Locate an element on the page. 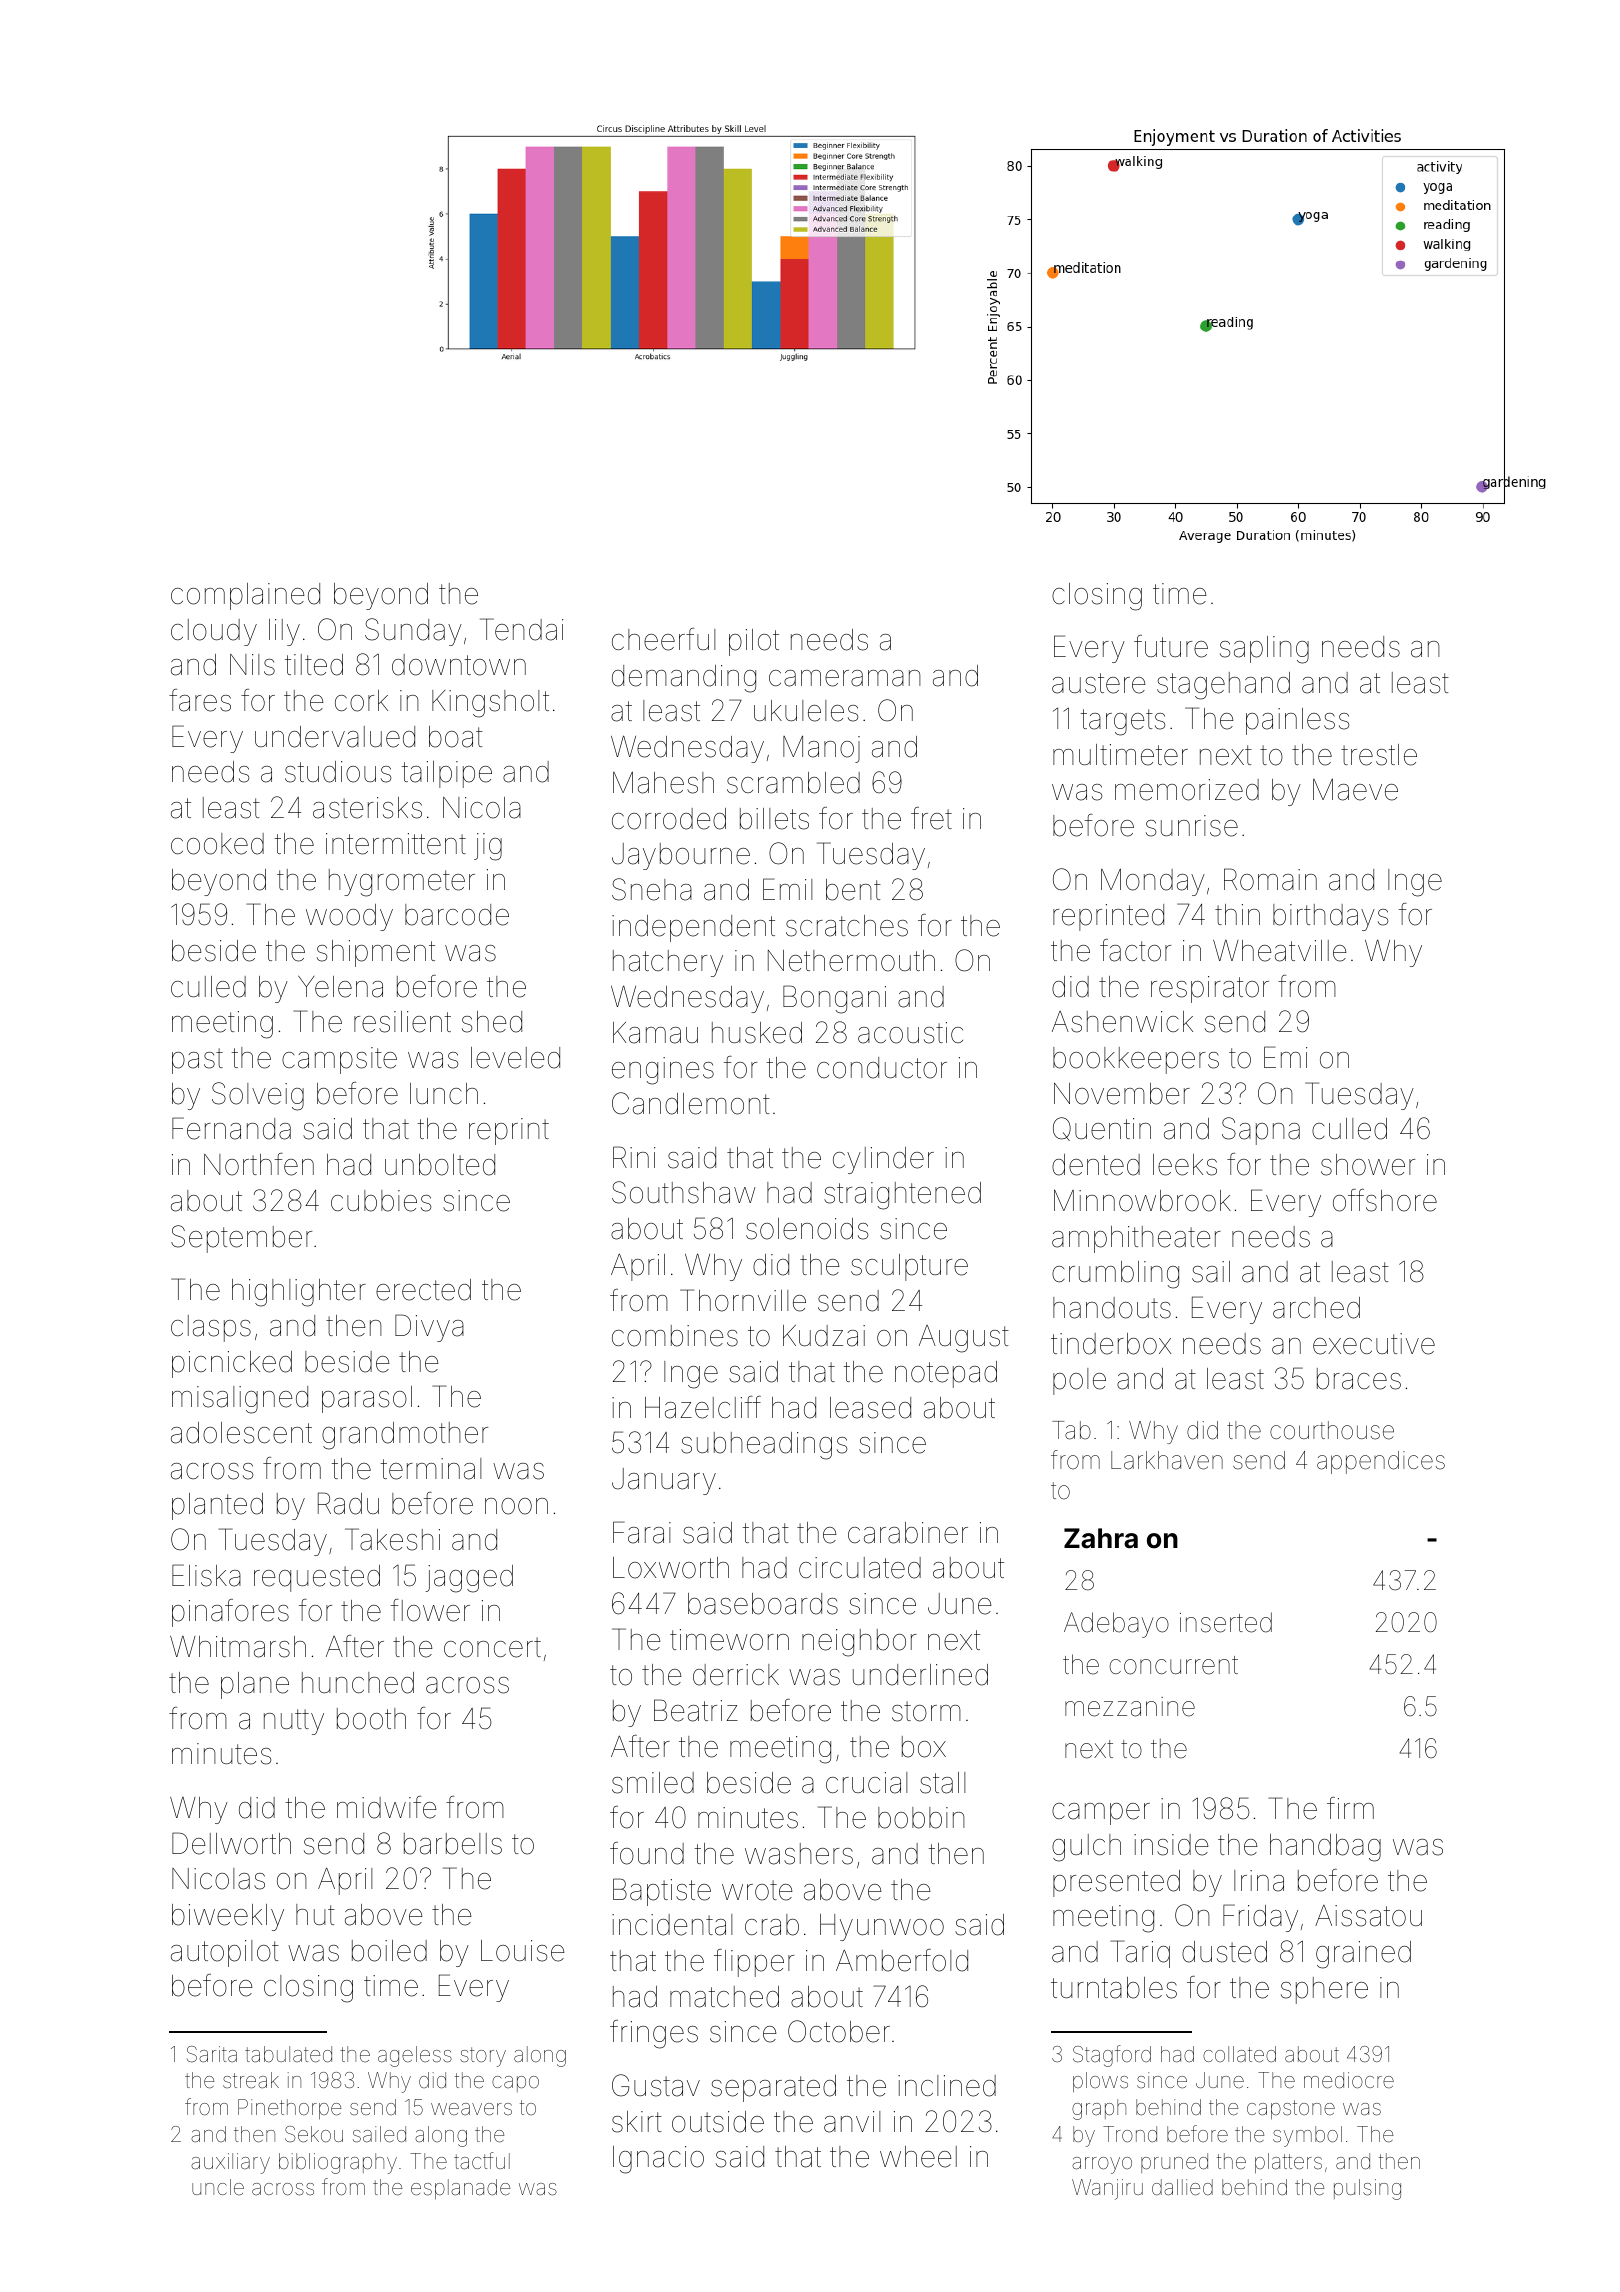  erected is located at coordinates (423, 1290).
